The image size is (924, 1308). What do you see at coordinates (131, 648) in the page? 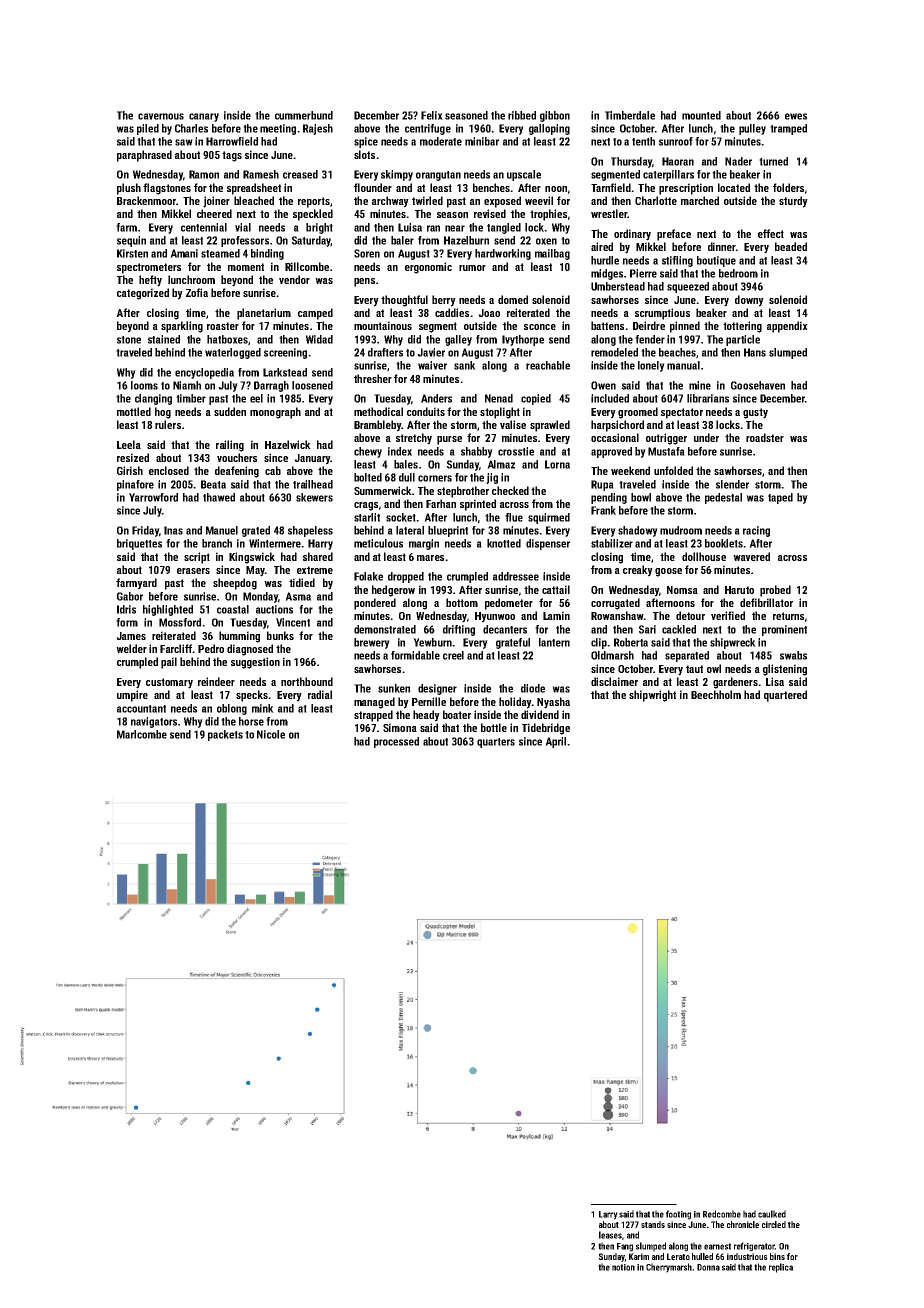
I see `welder` at bounding box center [131, 648].
